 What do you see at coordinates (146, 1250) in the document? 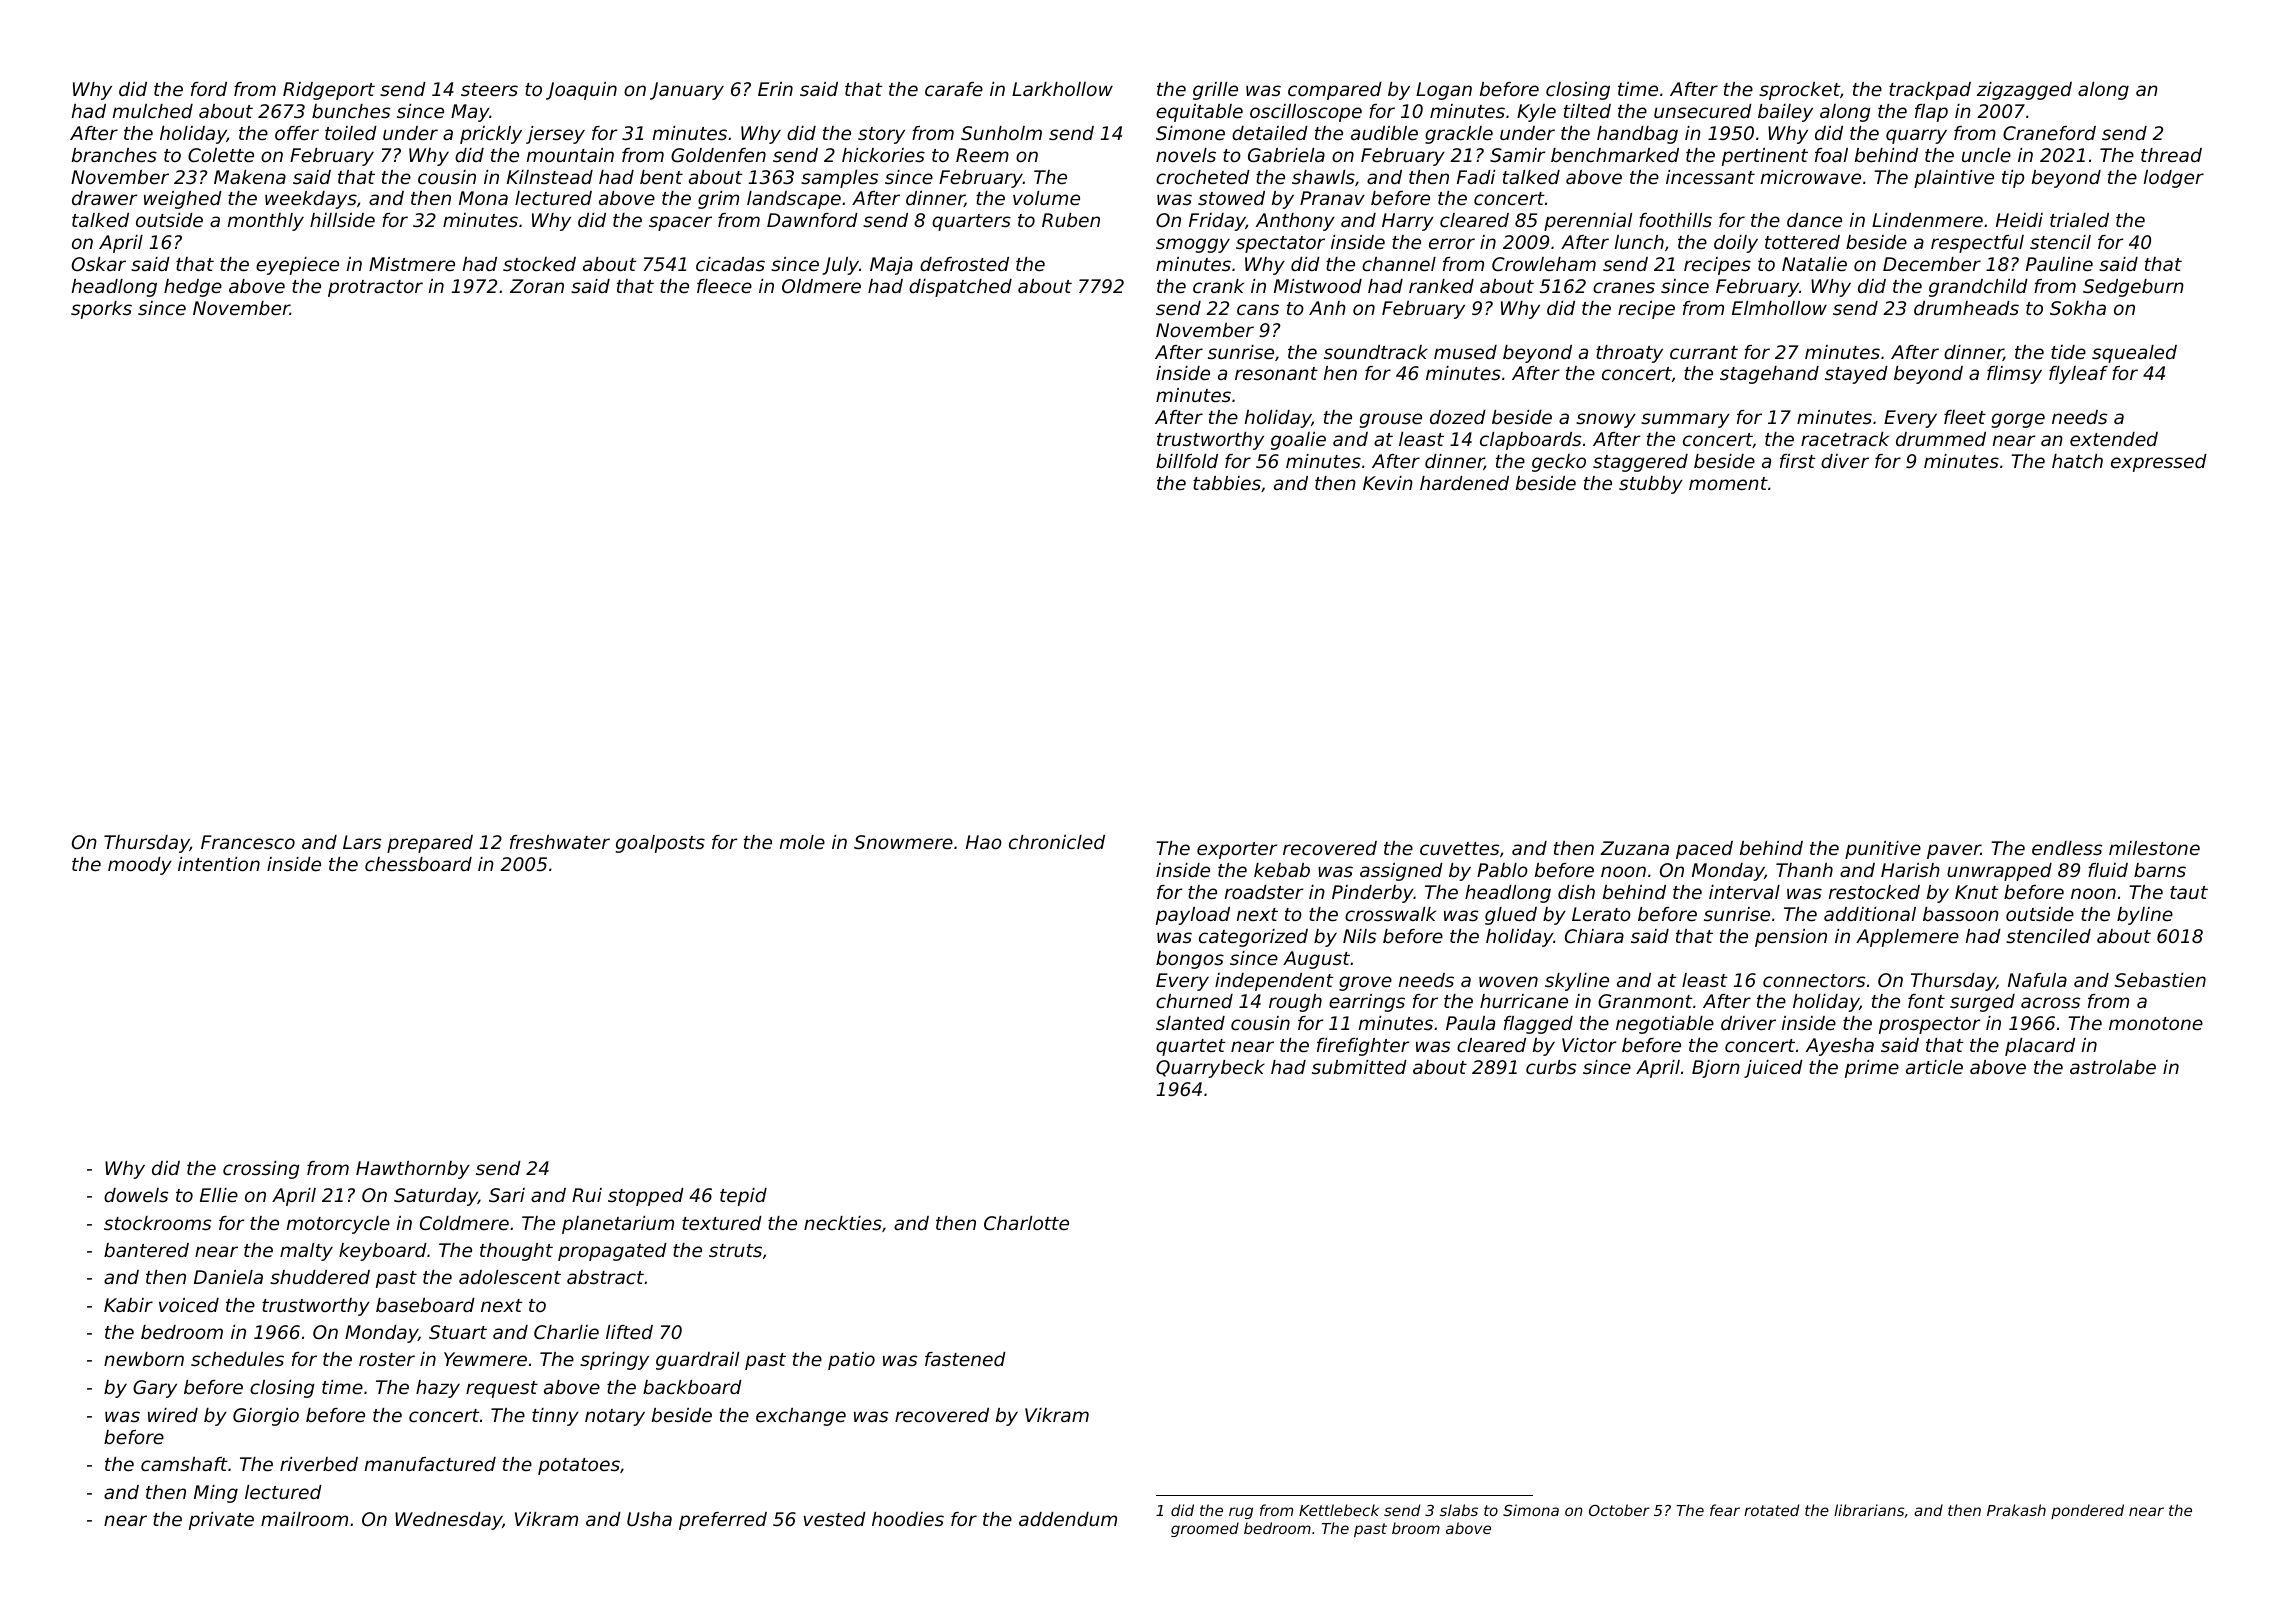
I see `bantered` at bounding box center [146, 1250].
